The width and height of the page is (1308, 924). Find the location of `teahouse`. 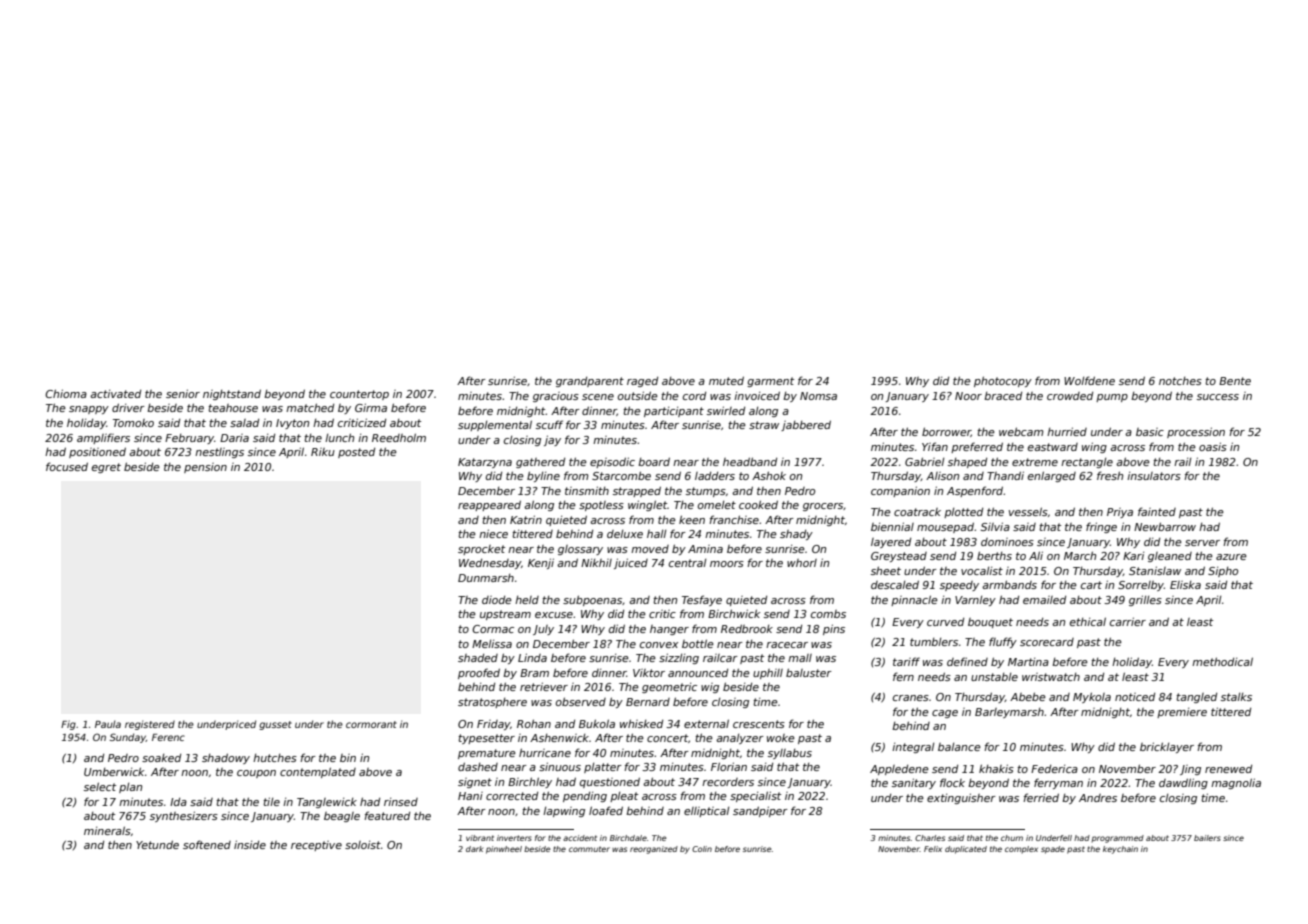

teahouse is located at coordinates (233, 408).
